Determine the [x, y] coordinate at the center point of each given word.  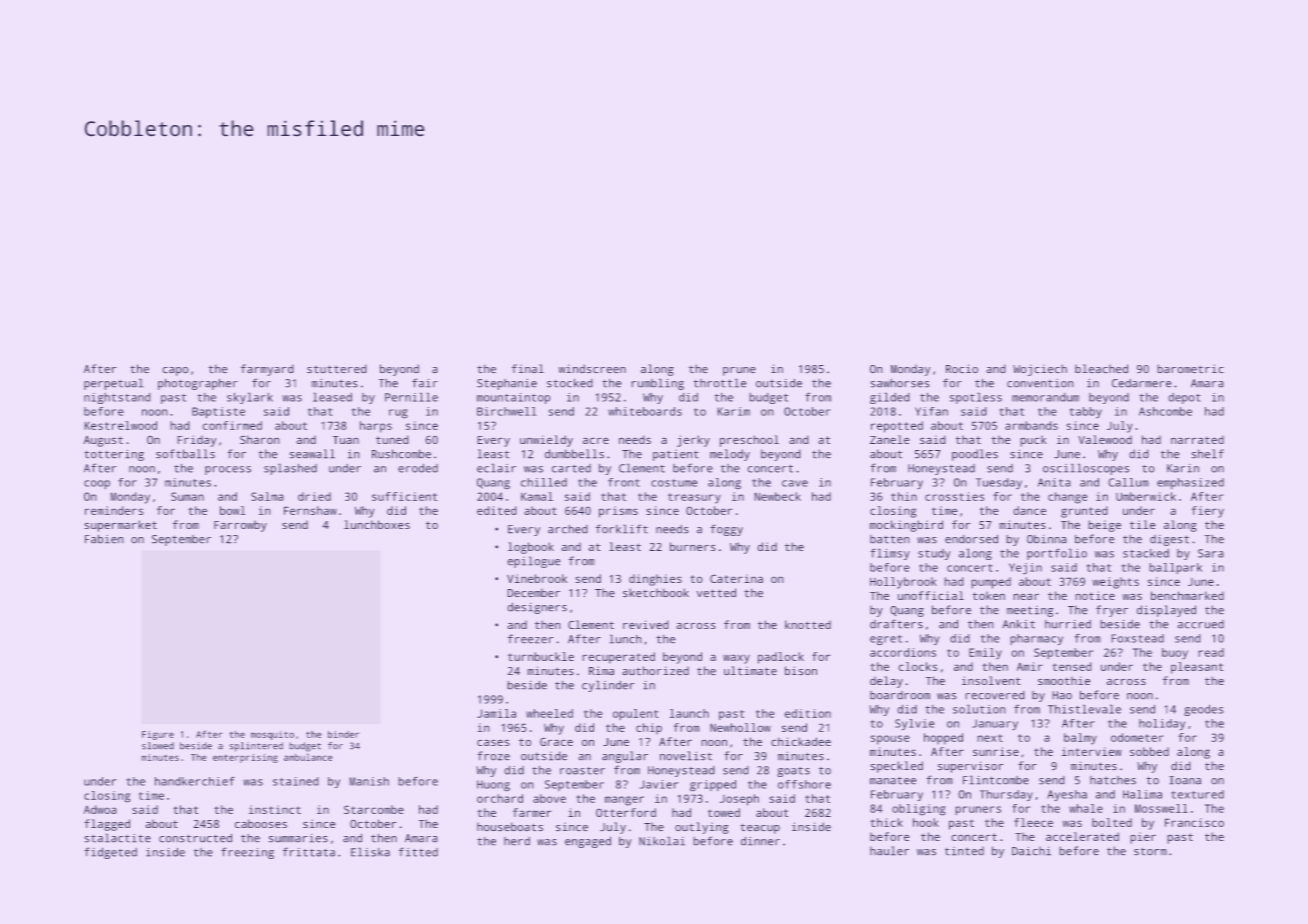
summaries [298, 838]
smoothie [1064, 680]
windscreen [592, 369]
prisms [618, 512]
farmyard [267, 370]
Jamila [496, 713]
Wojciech [1040, 370]
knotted [808, 624]
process [228, 470]
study [934, 554]
